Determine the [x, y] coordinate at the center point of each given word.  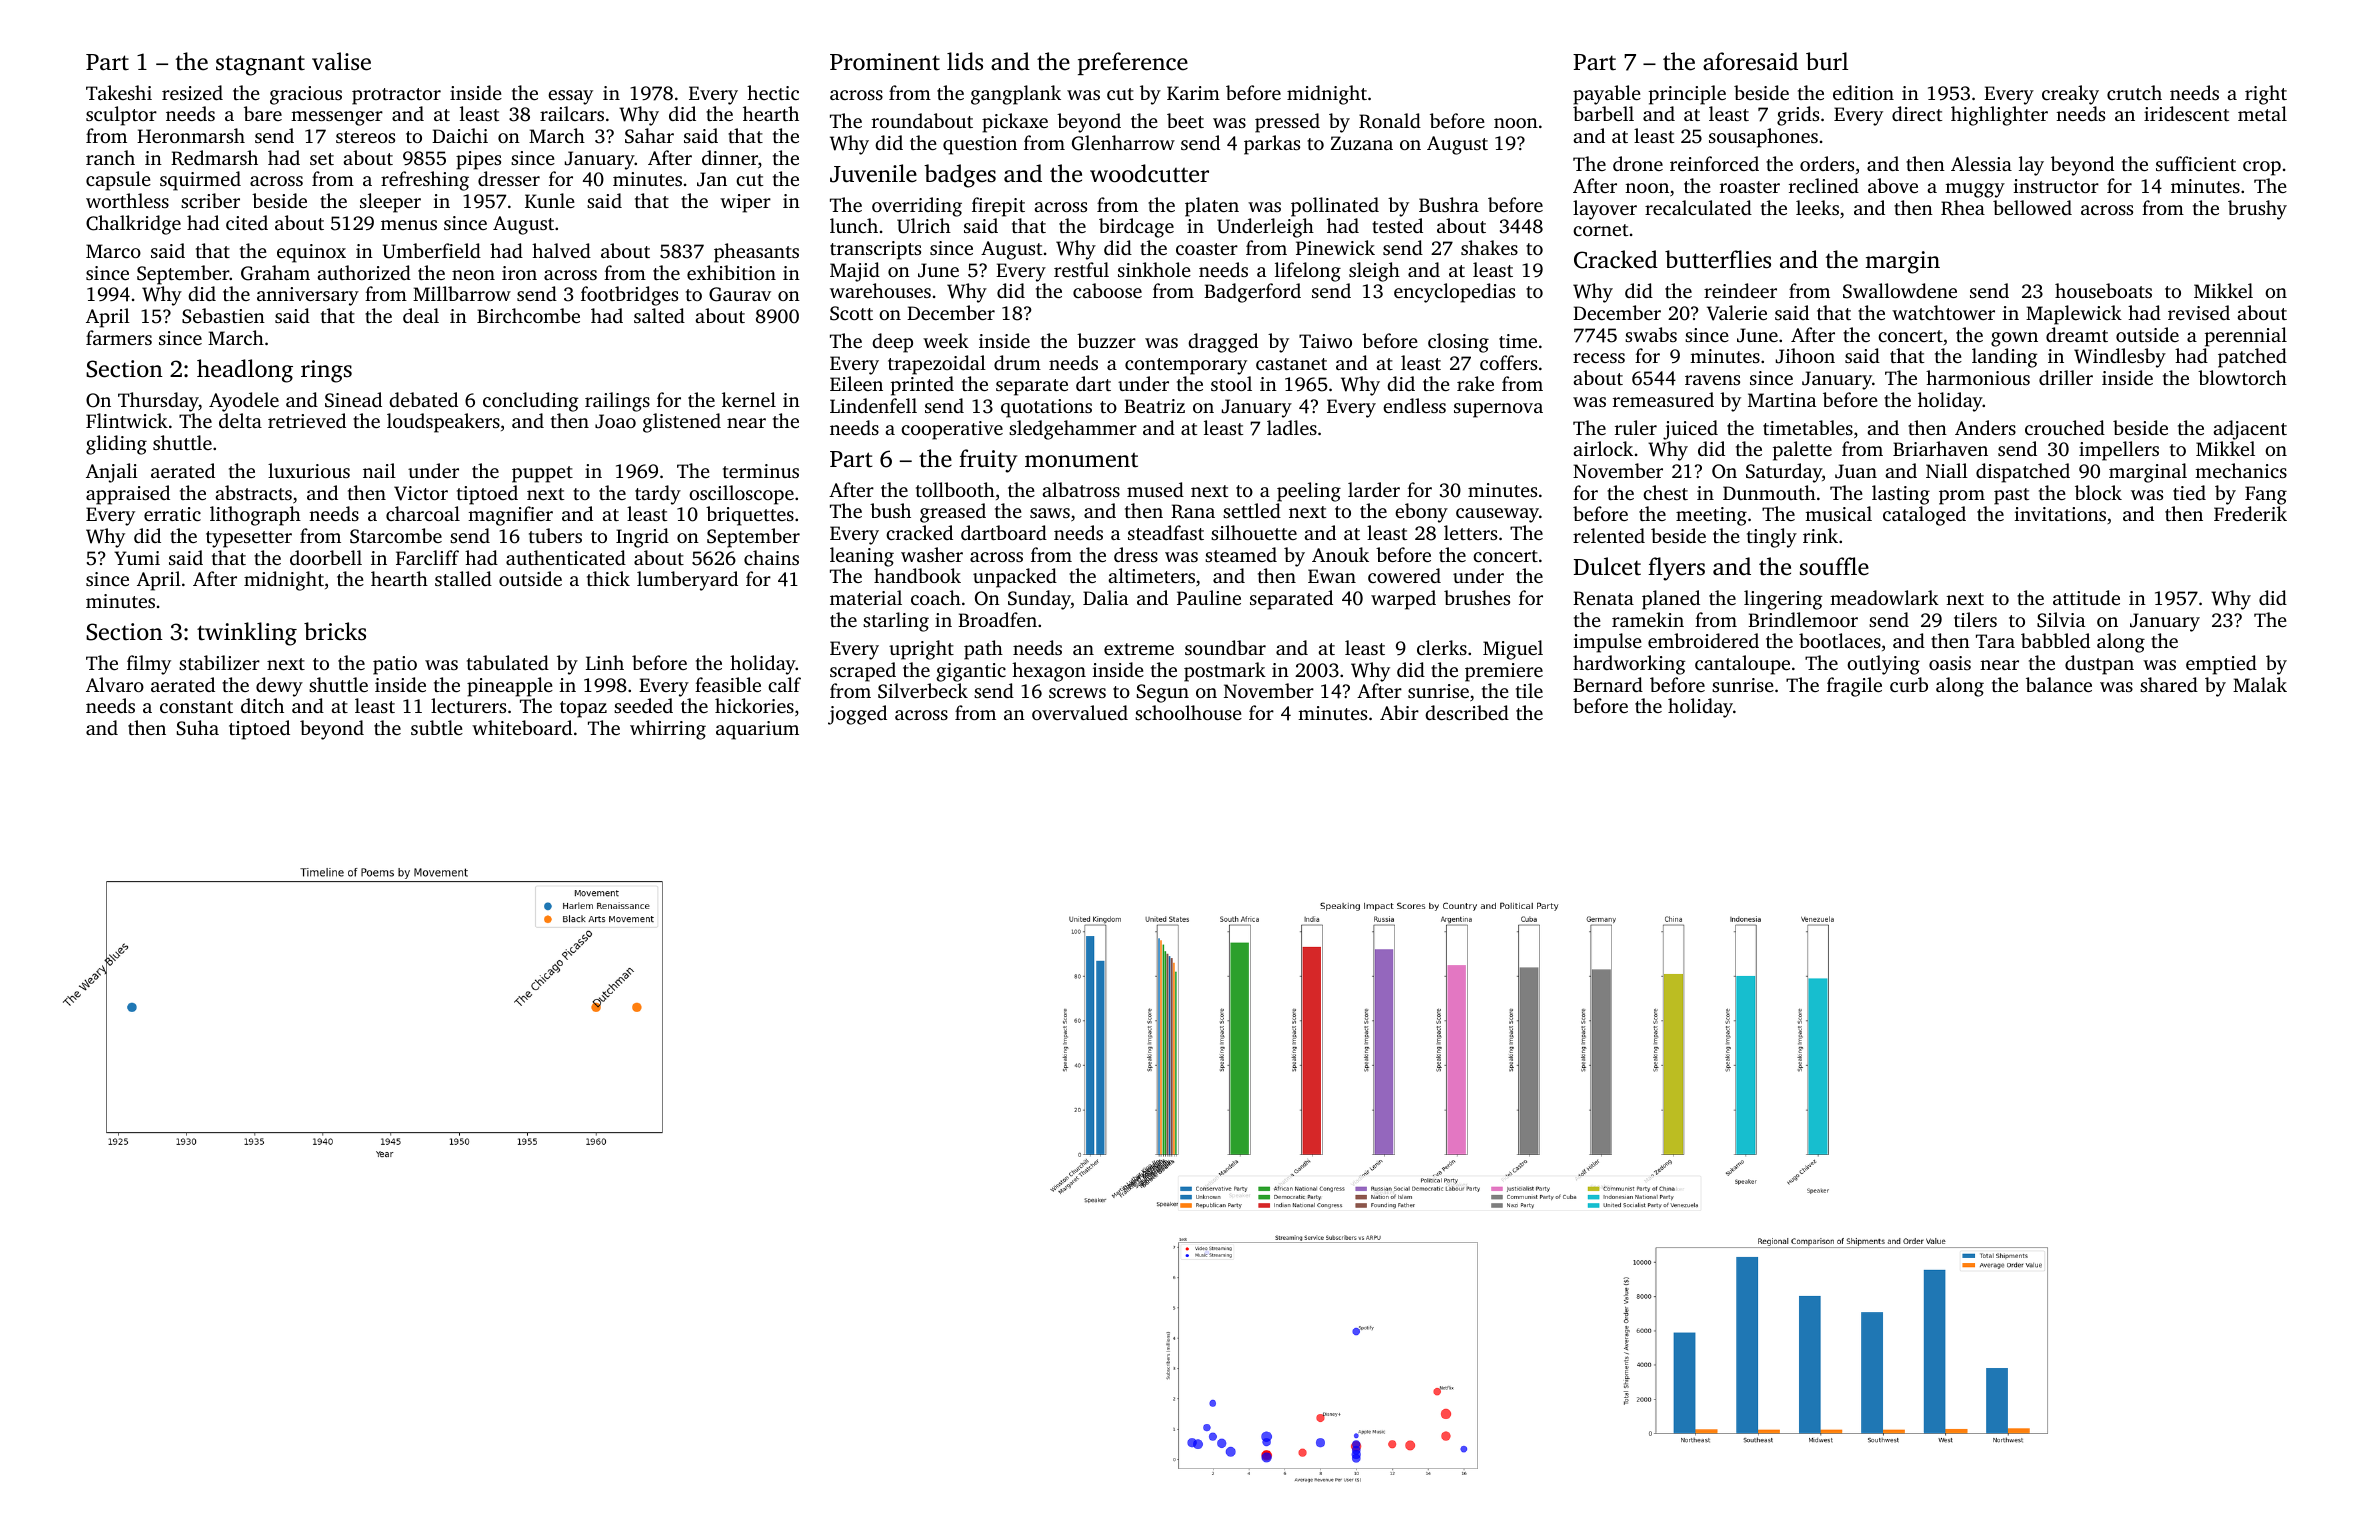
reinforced [1714, 163]
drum [1017, 362]
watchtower [1943, 312]
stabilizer [219, 662]
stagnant [260, 65]
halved [561, 250]
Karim [1193, 93]
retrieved [307, 420]
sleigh [1374, 272]
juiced [1690, 430]
